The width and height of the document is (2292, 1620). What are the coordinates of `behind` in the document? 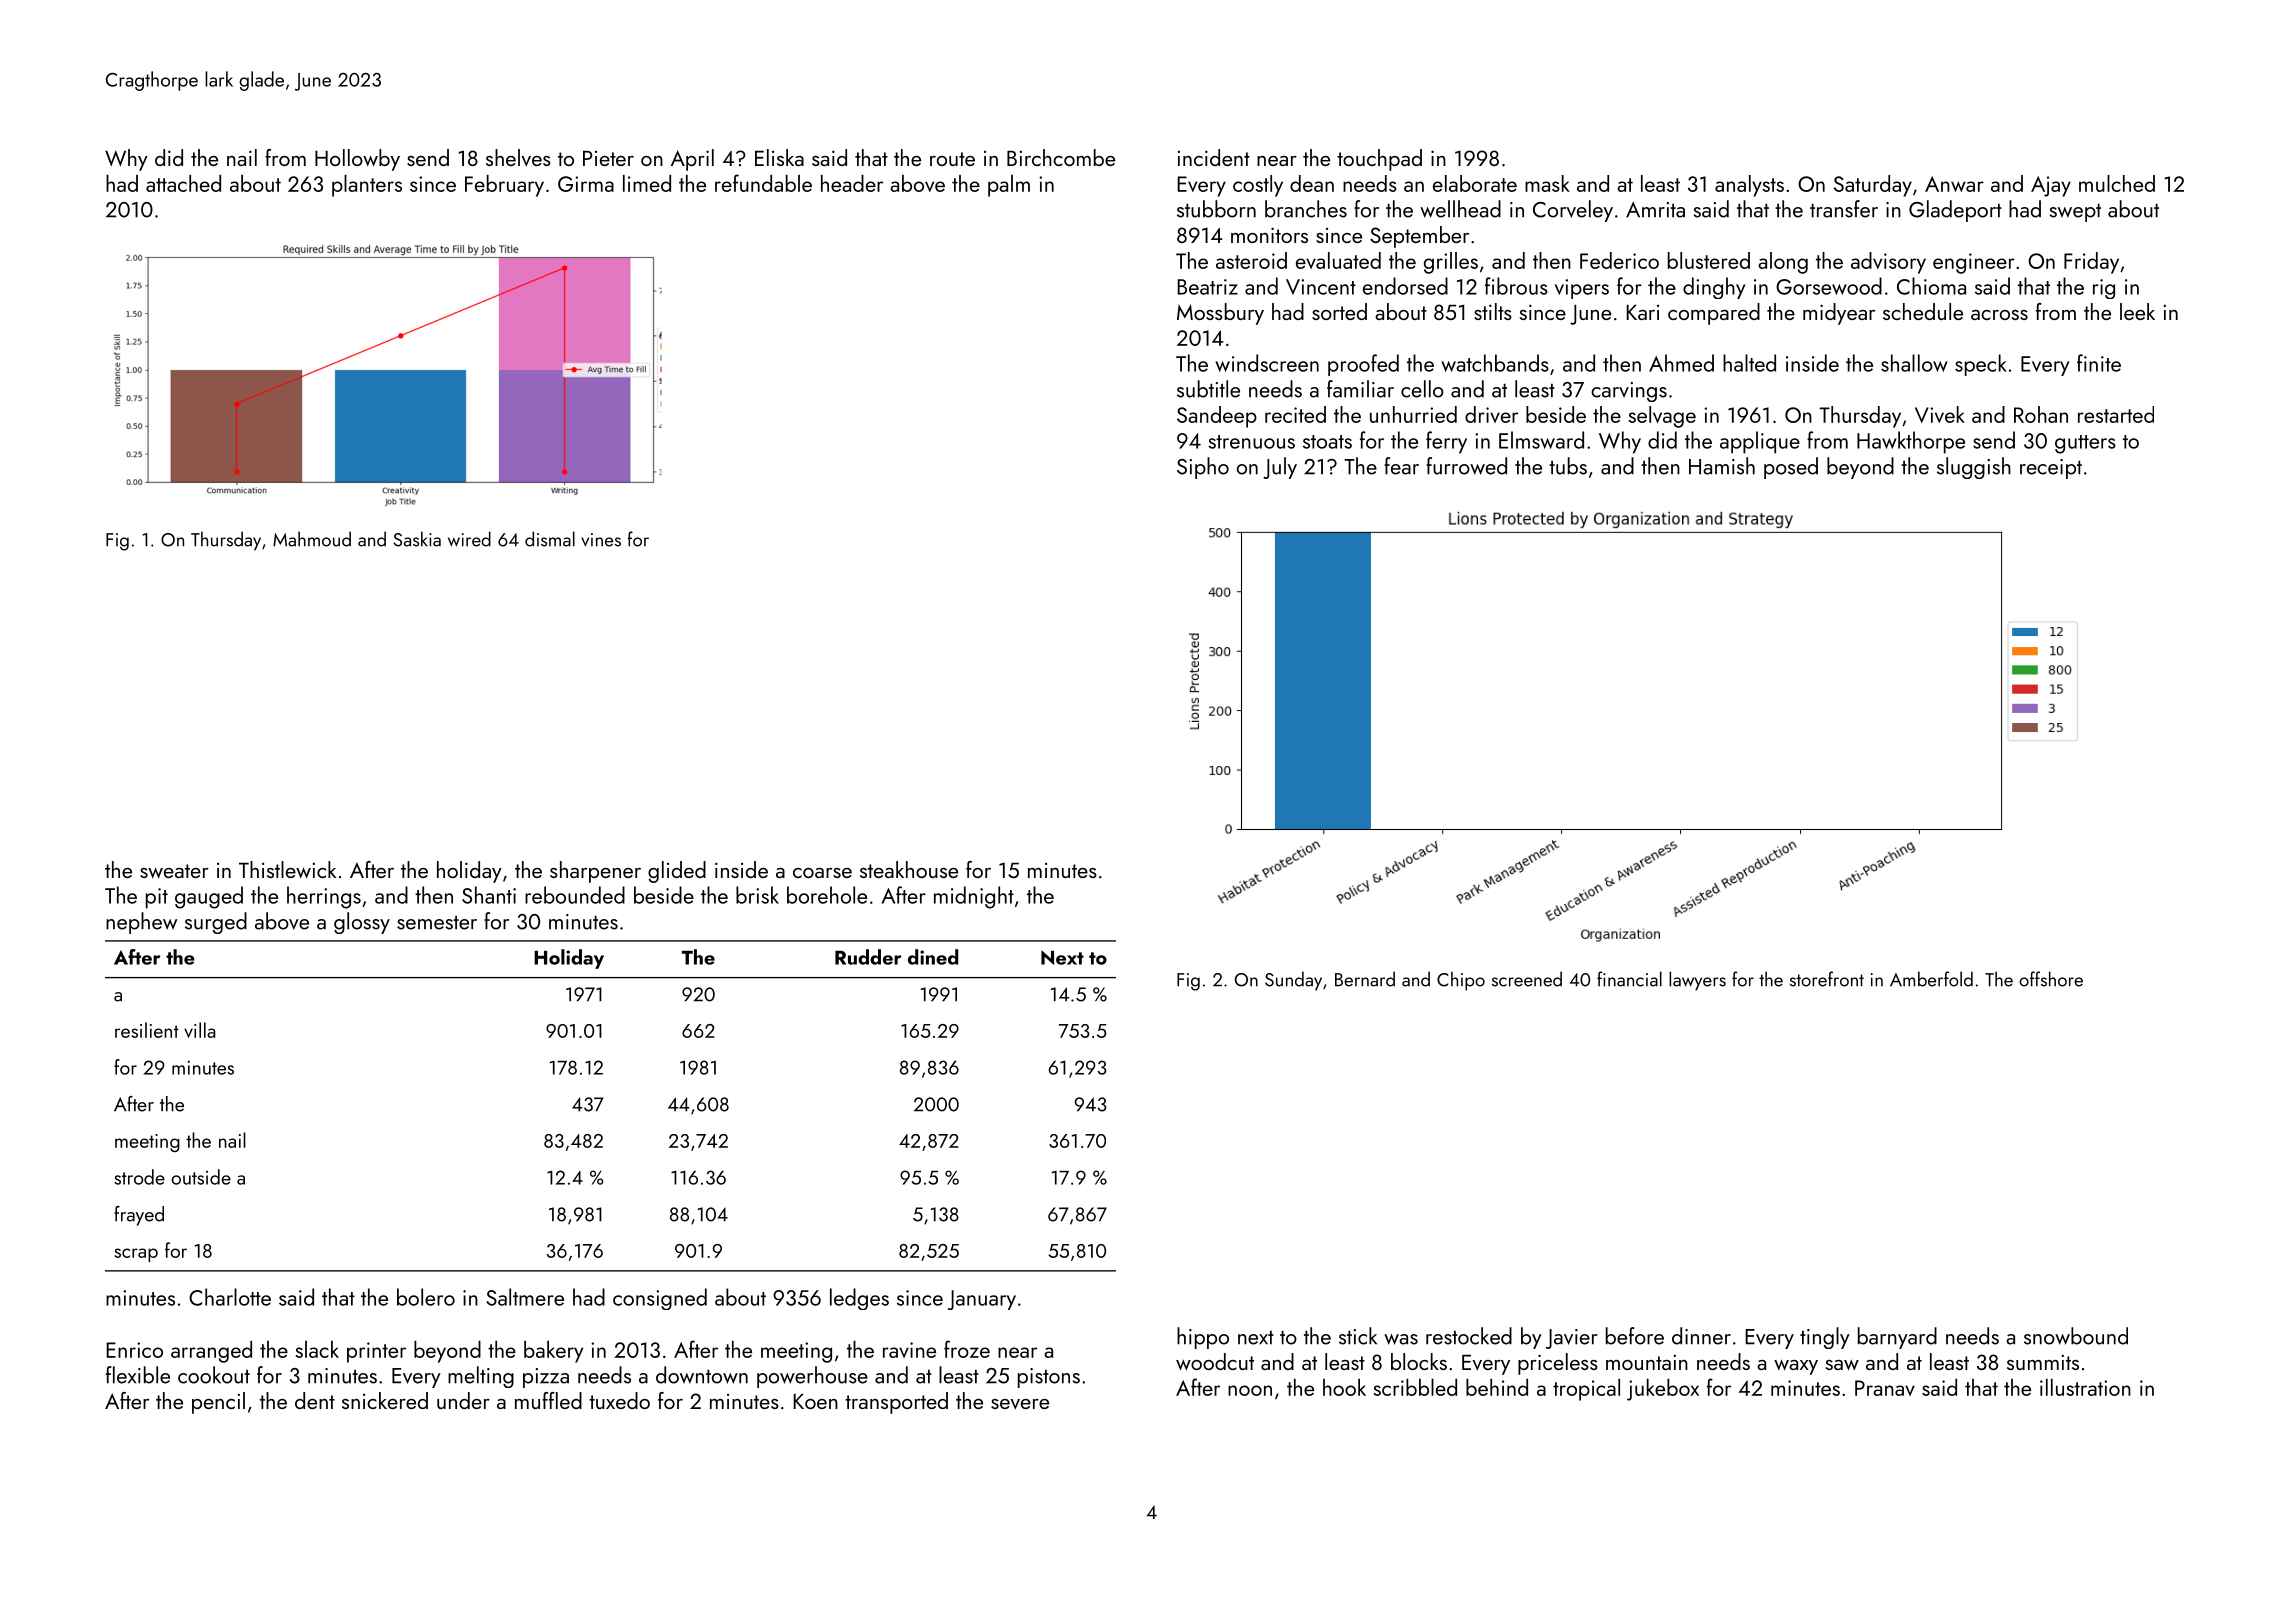 It's located at (1497, 1387).
